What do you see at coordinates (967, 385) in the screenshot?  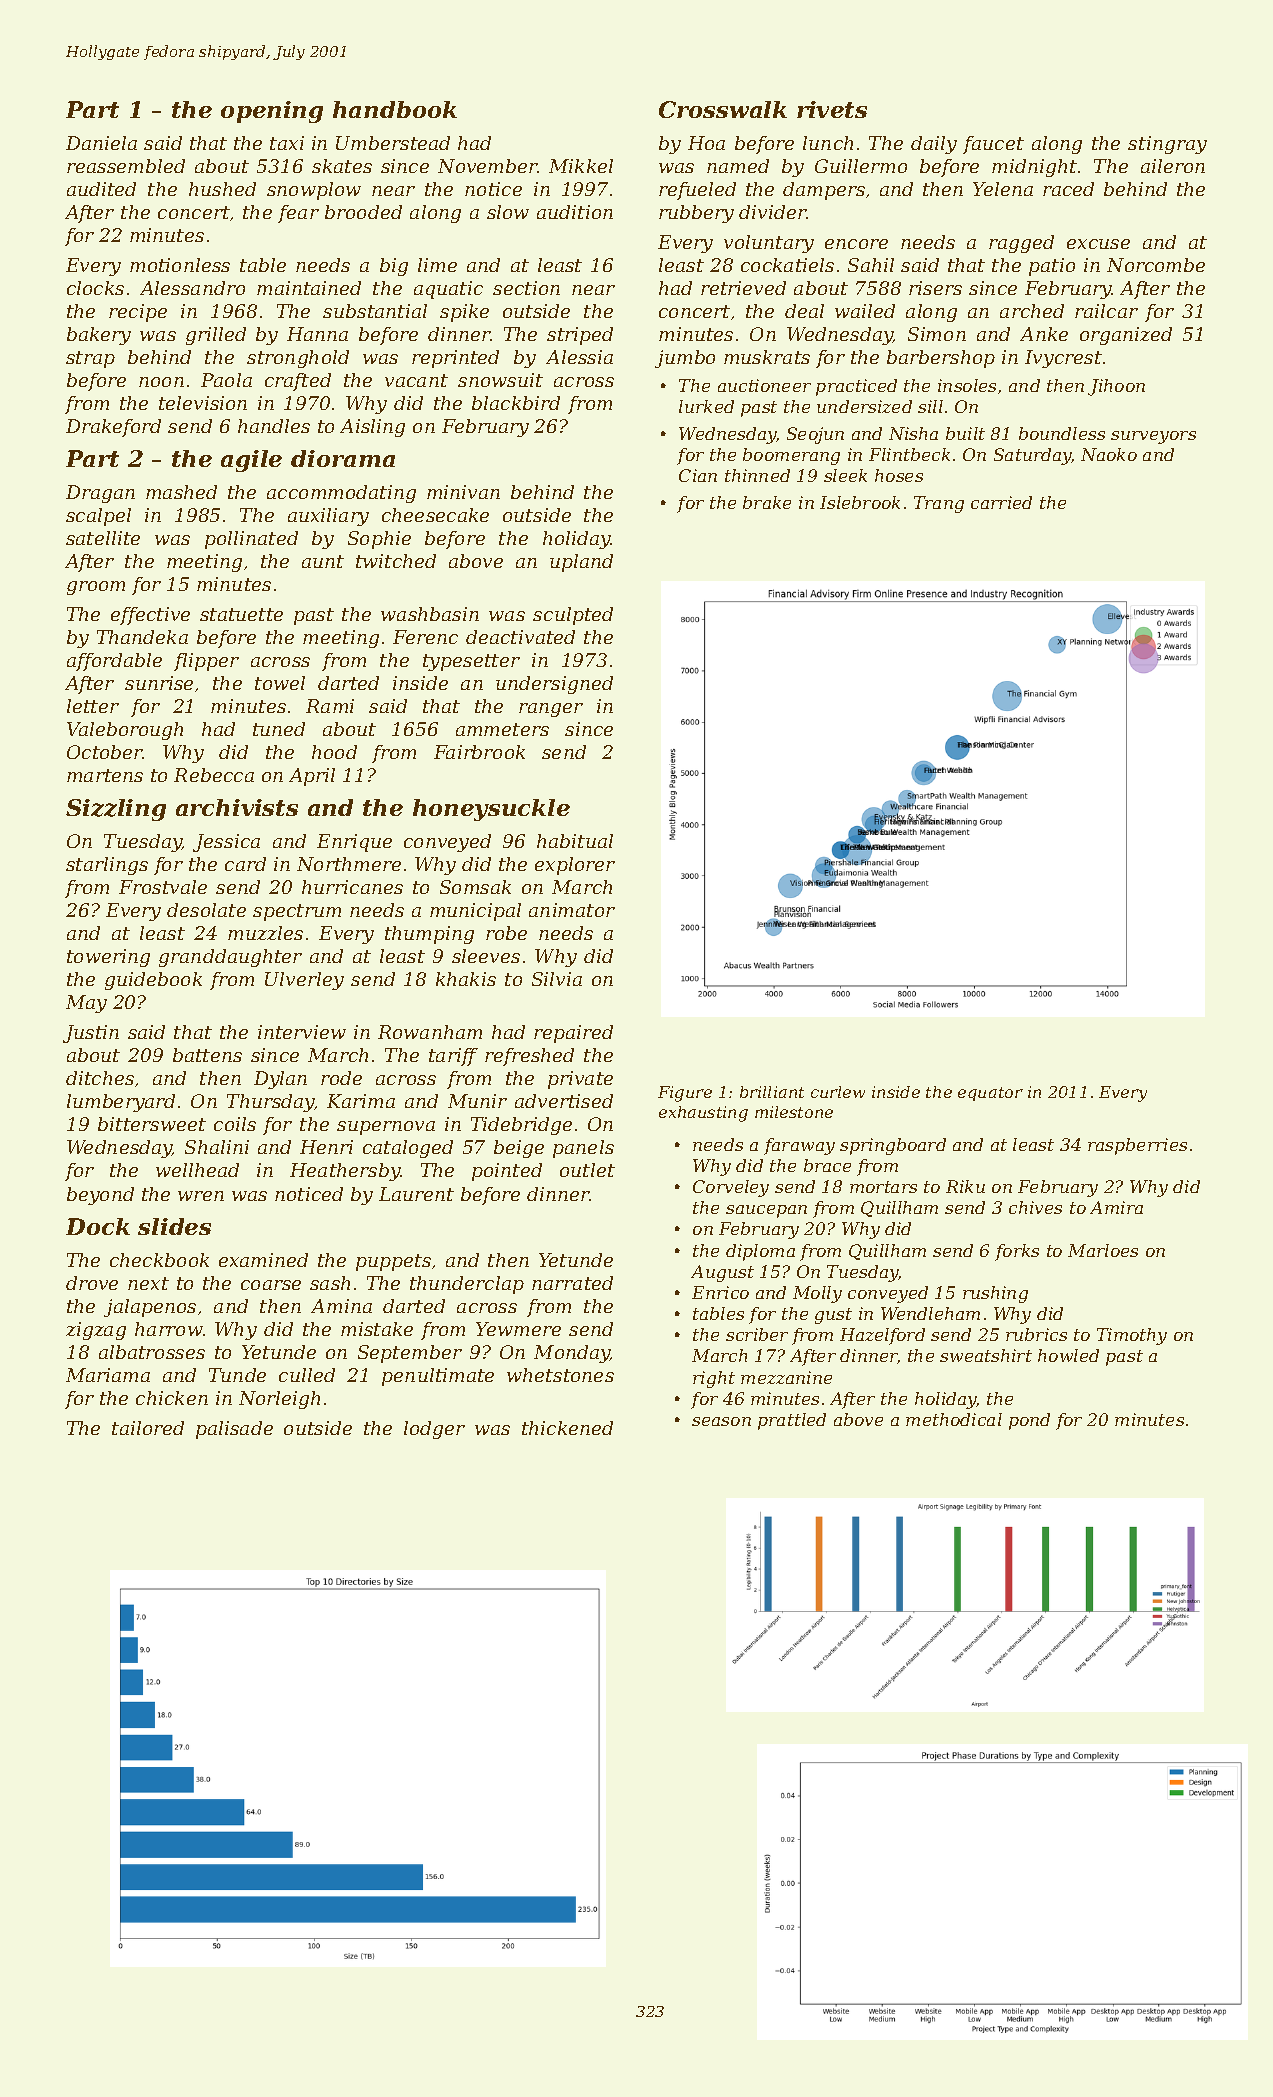 I see `insoles` at bounding box center [967, 385].
